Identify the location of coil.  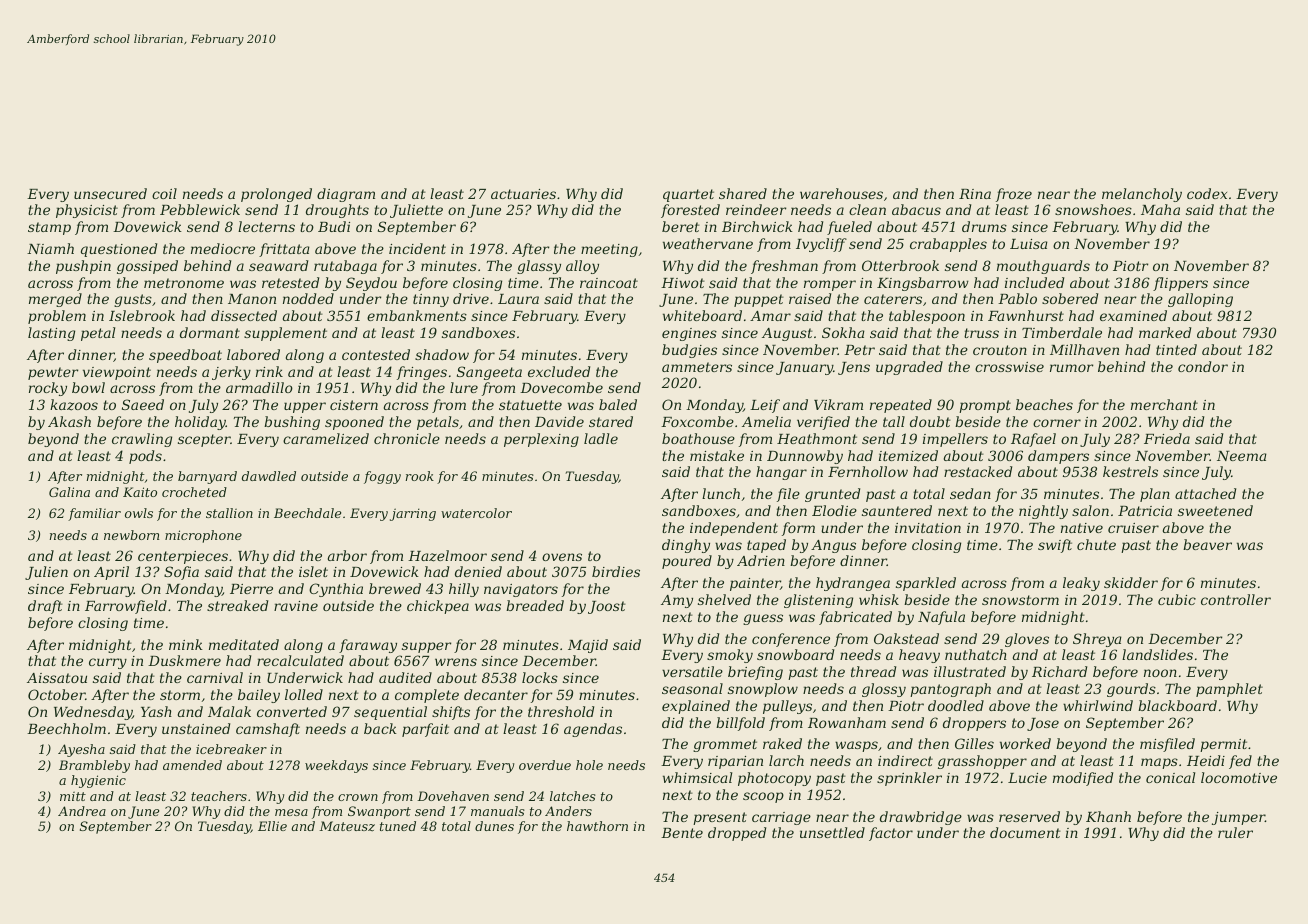
(164, 193).
